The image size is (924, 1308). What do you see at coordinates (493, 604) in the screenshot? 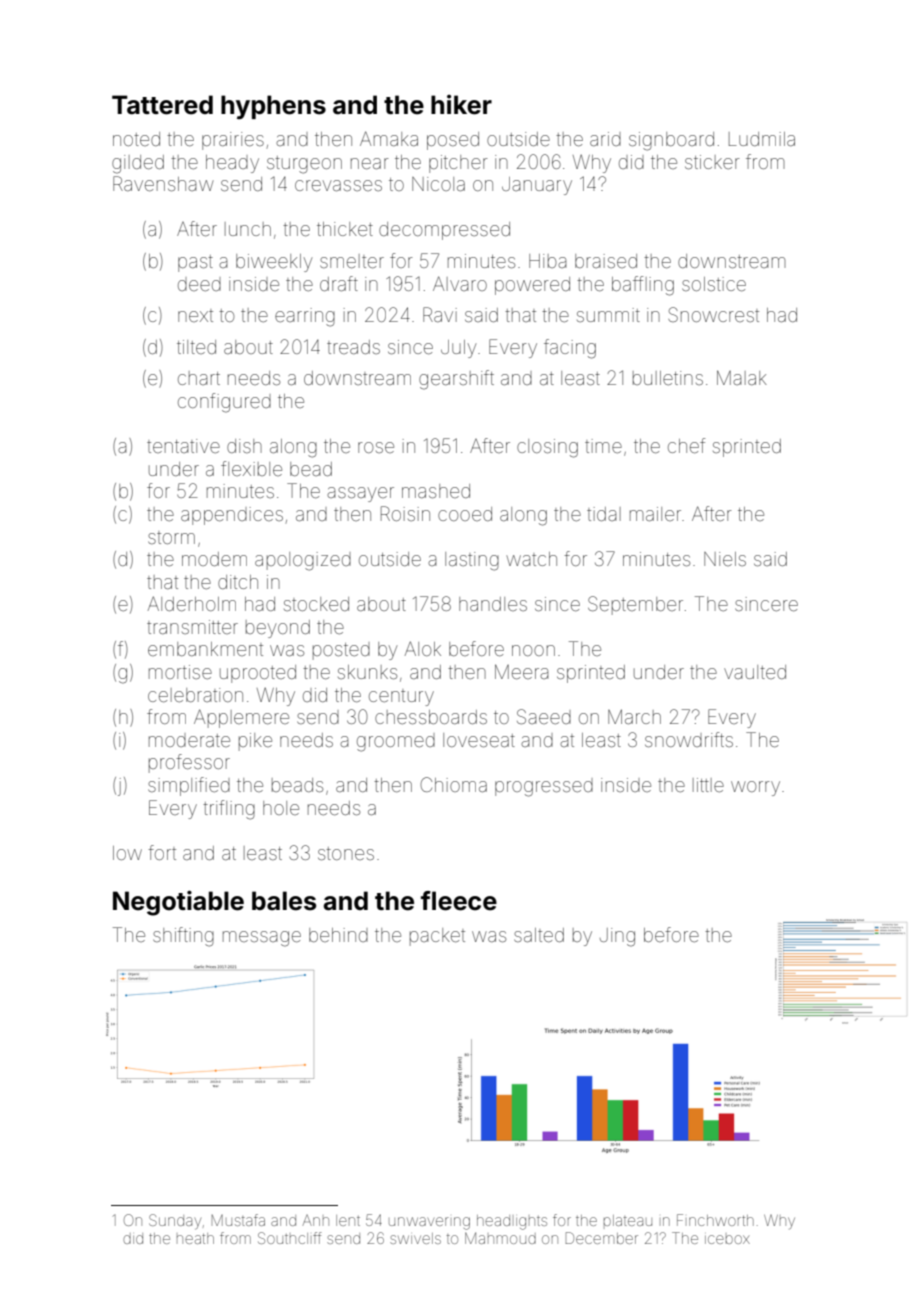
I see `handles` at bounding box center [493, 604].
